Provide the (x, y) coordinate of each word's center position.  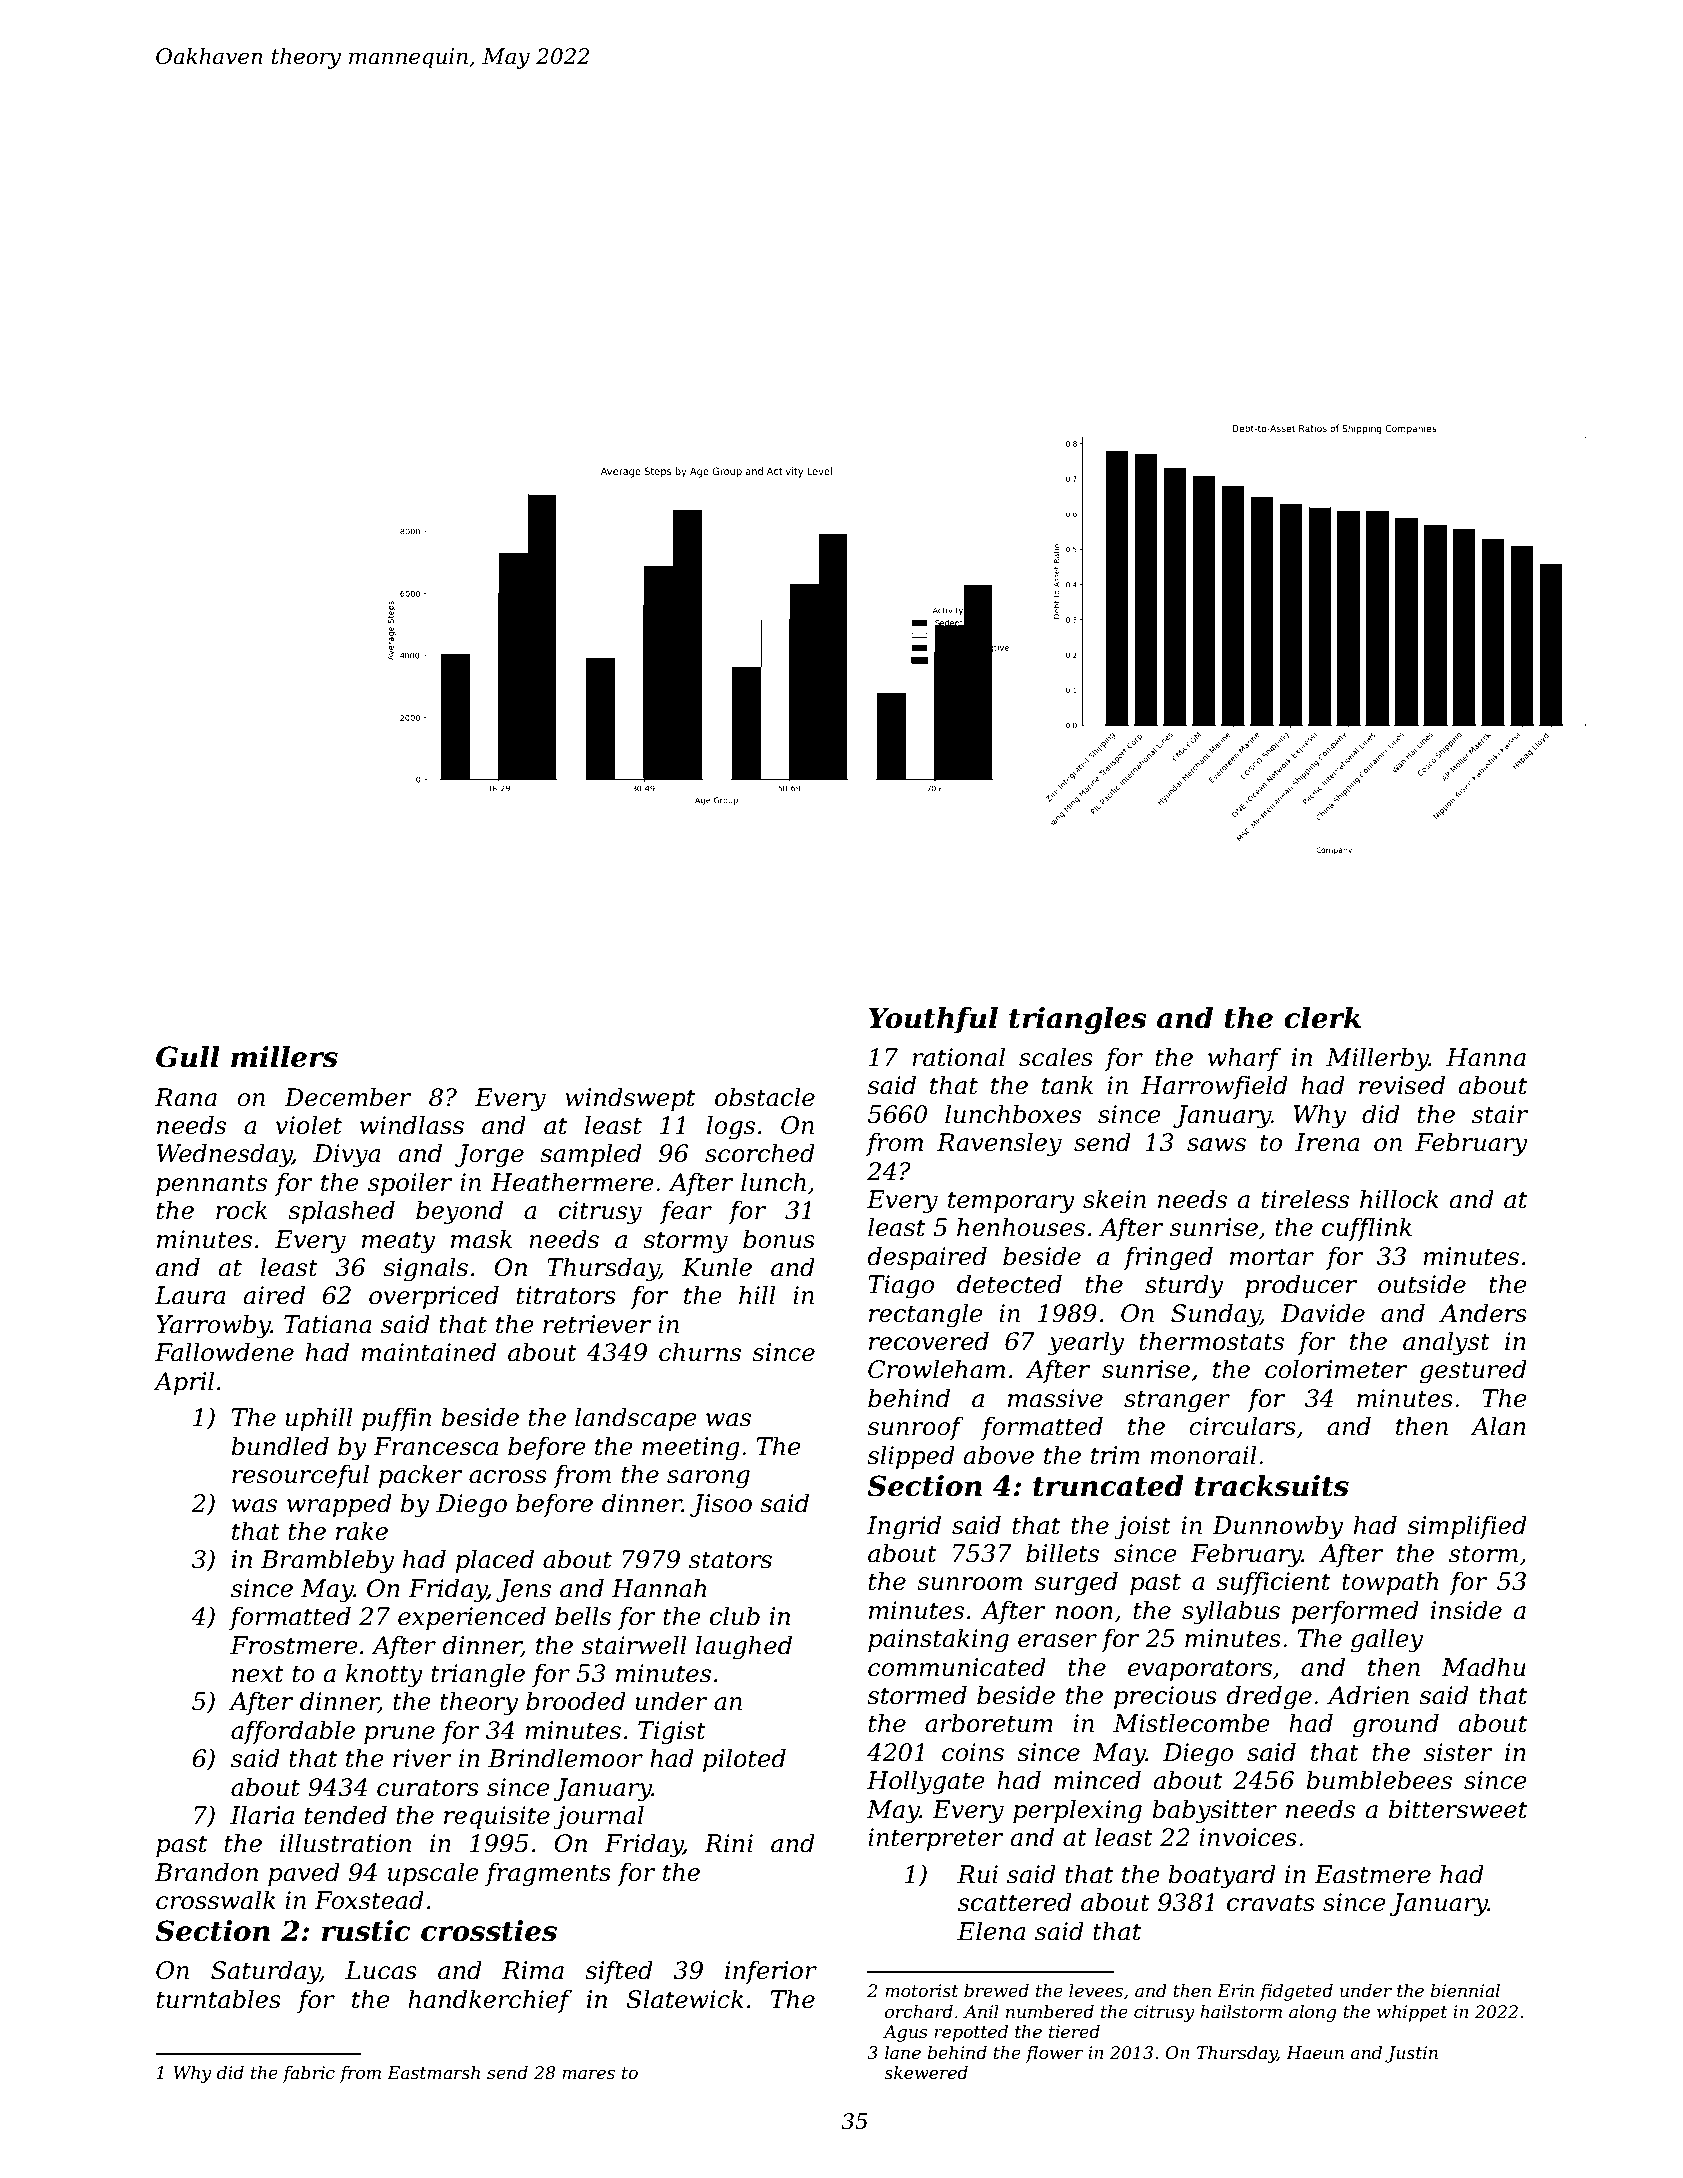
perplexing (1077, 1811)
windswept (630, 1099)
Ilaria (262, 1815)
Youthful (933, 1020)
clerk (1322, 1018)
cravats (1271, 1903)
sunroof (915, 1428)
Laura (190, 1295)
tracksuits (1272, 1486)
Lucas (381, 1970)
